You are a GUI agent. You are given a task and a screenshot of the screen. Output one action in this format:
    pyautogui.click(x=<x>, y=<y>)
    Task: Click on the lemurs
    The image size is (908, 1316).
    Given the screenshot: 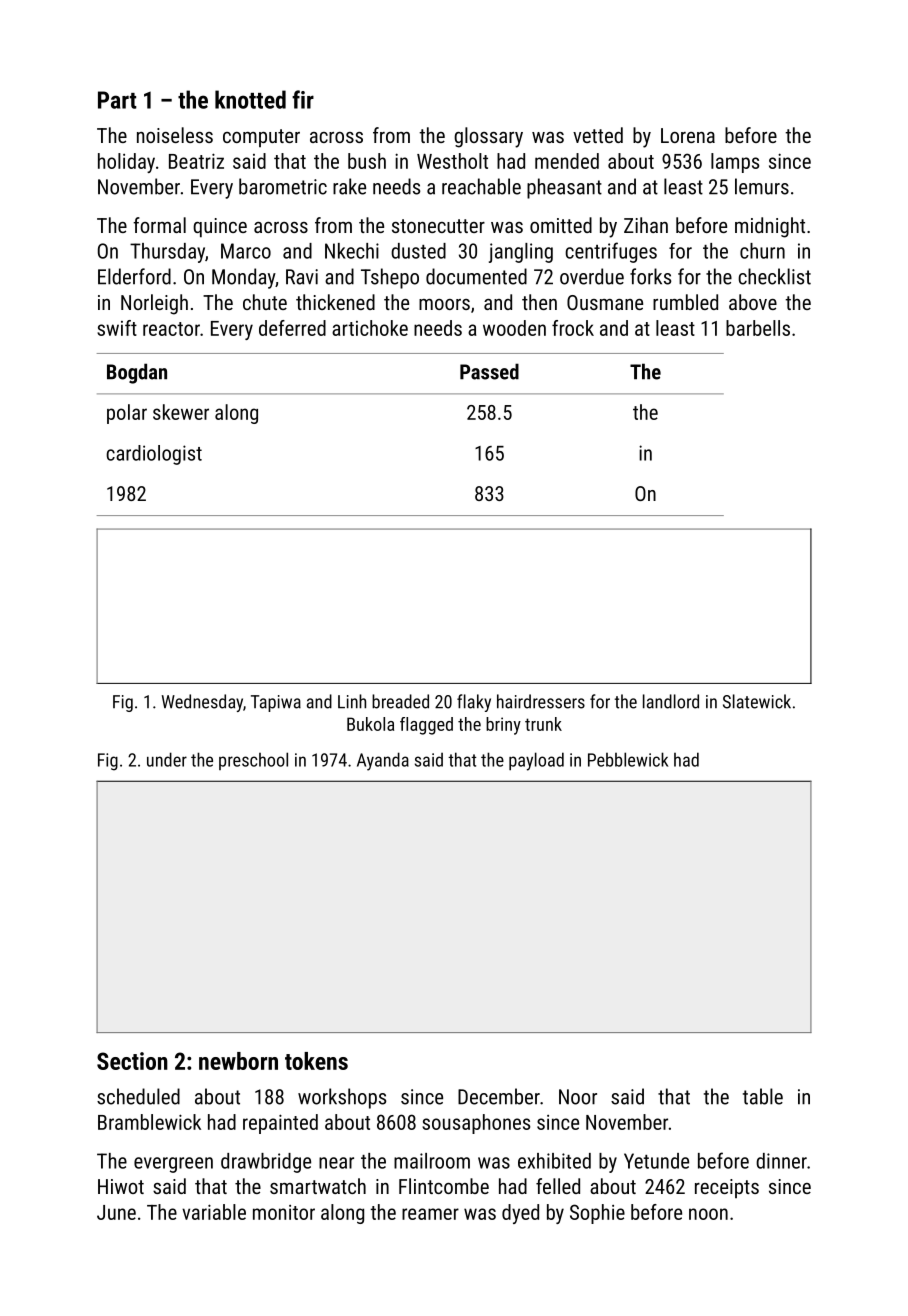 What is the action you would take?
    pyautogui.click(x=762, y=186)
